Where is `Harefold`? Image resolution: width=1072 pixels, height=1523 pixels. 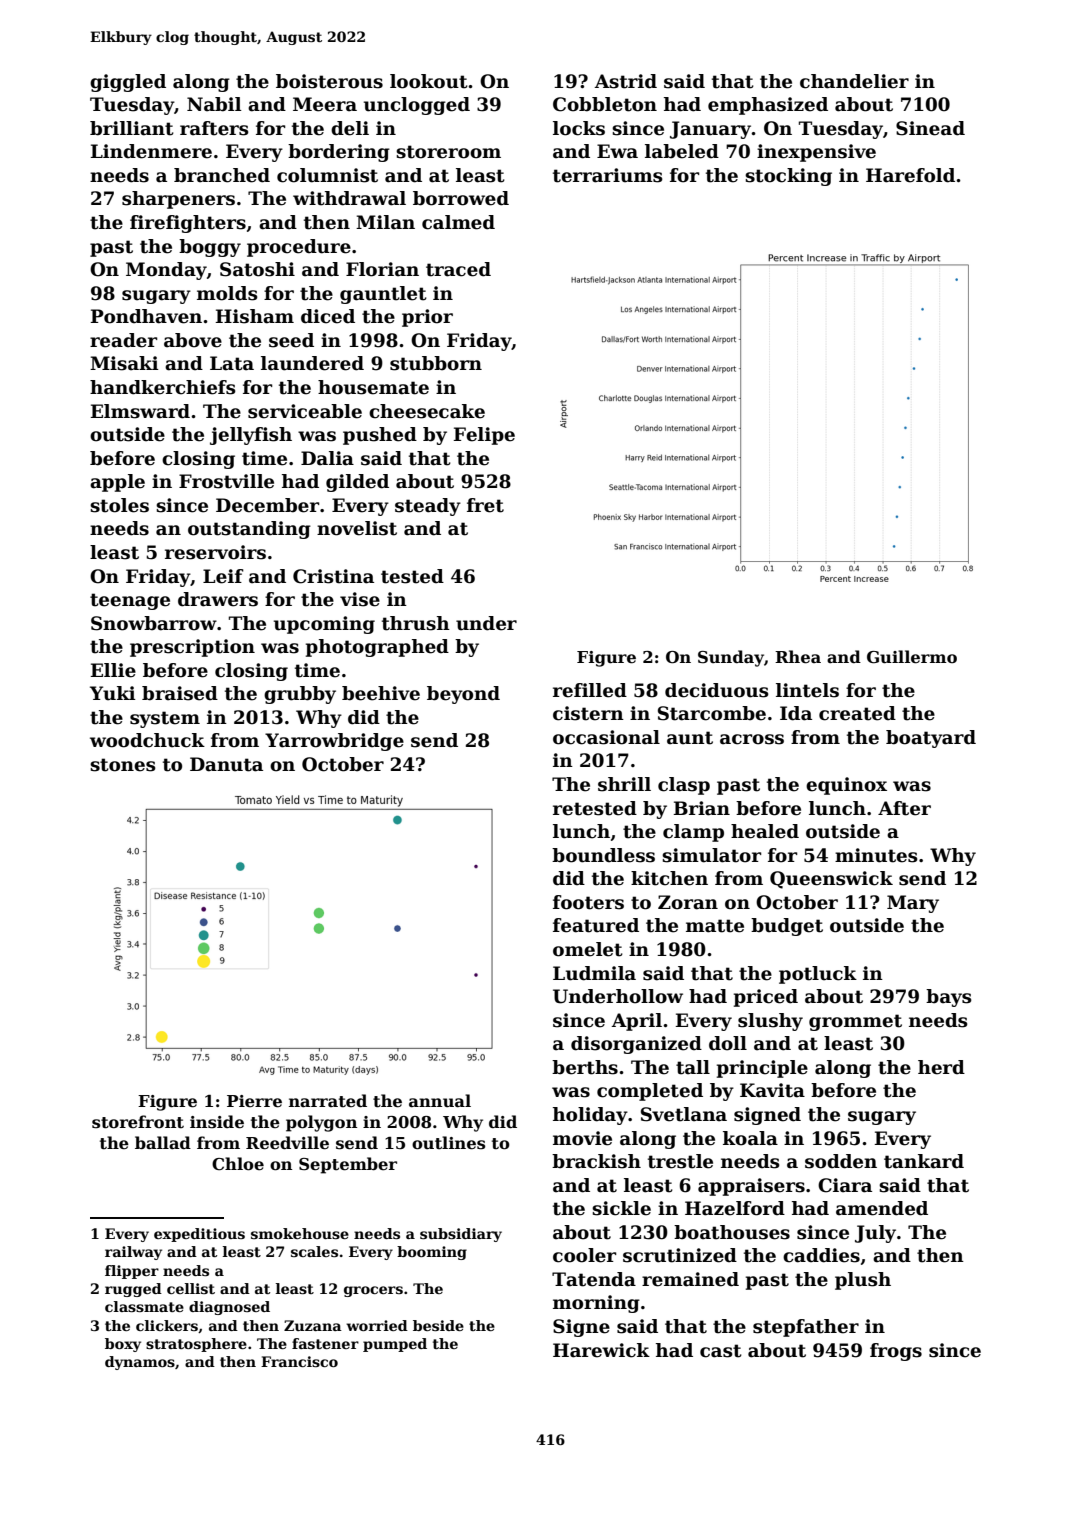
Harefold is located at coordinates (910, 175).
